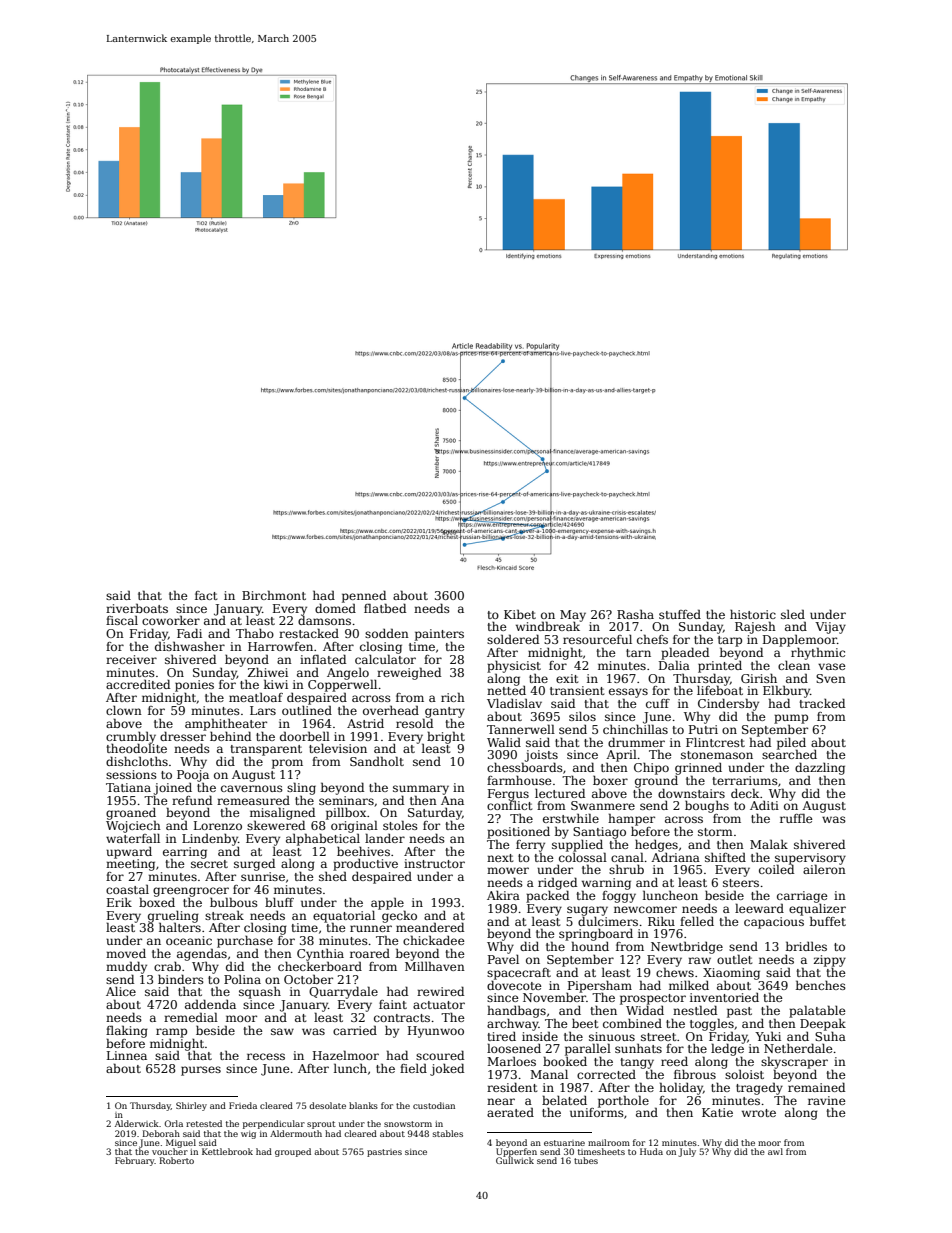 This document has height=1233, width=952. I want to click on Roberto, so click(176, 1160).
